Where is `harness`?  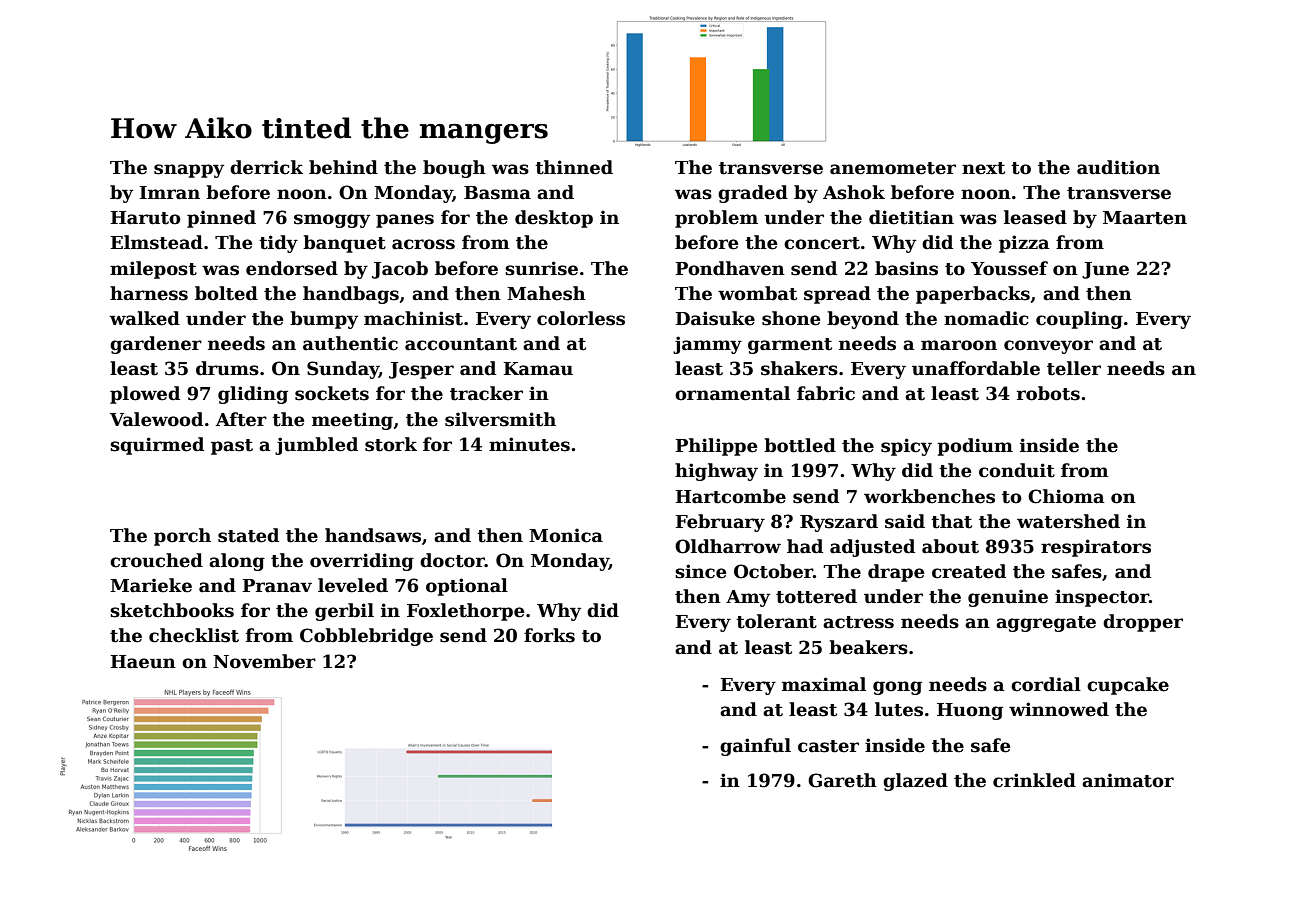 harness is located at coordinates (149, 293).
